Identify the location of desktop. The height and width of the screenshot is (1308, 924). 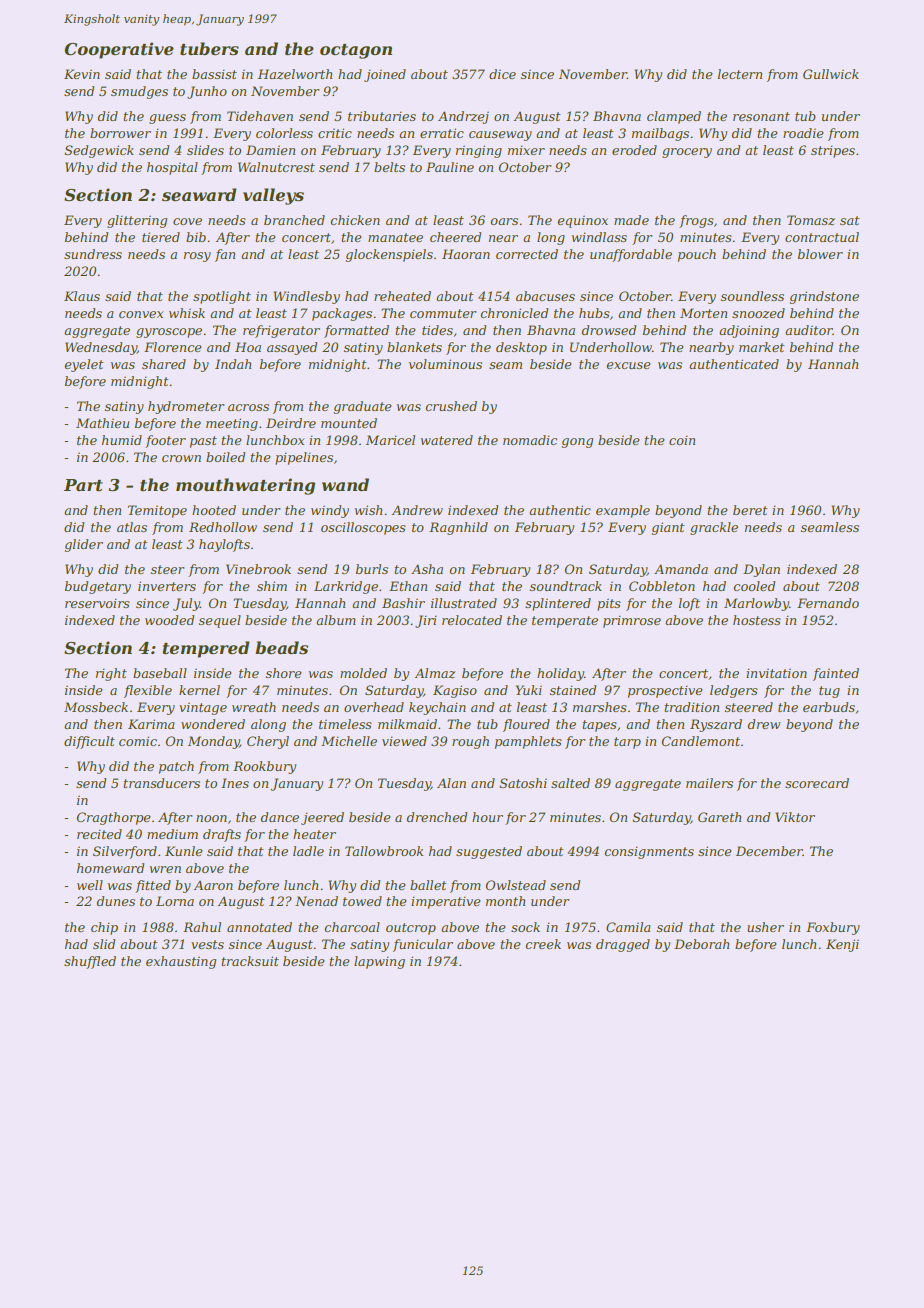
(521, 348).
